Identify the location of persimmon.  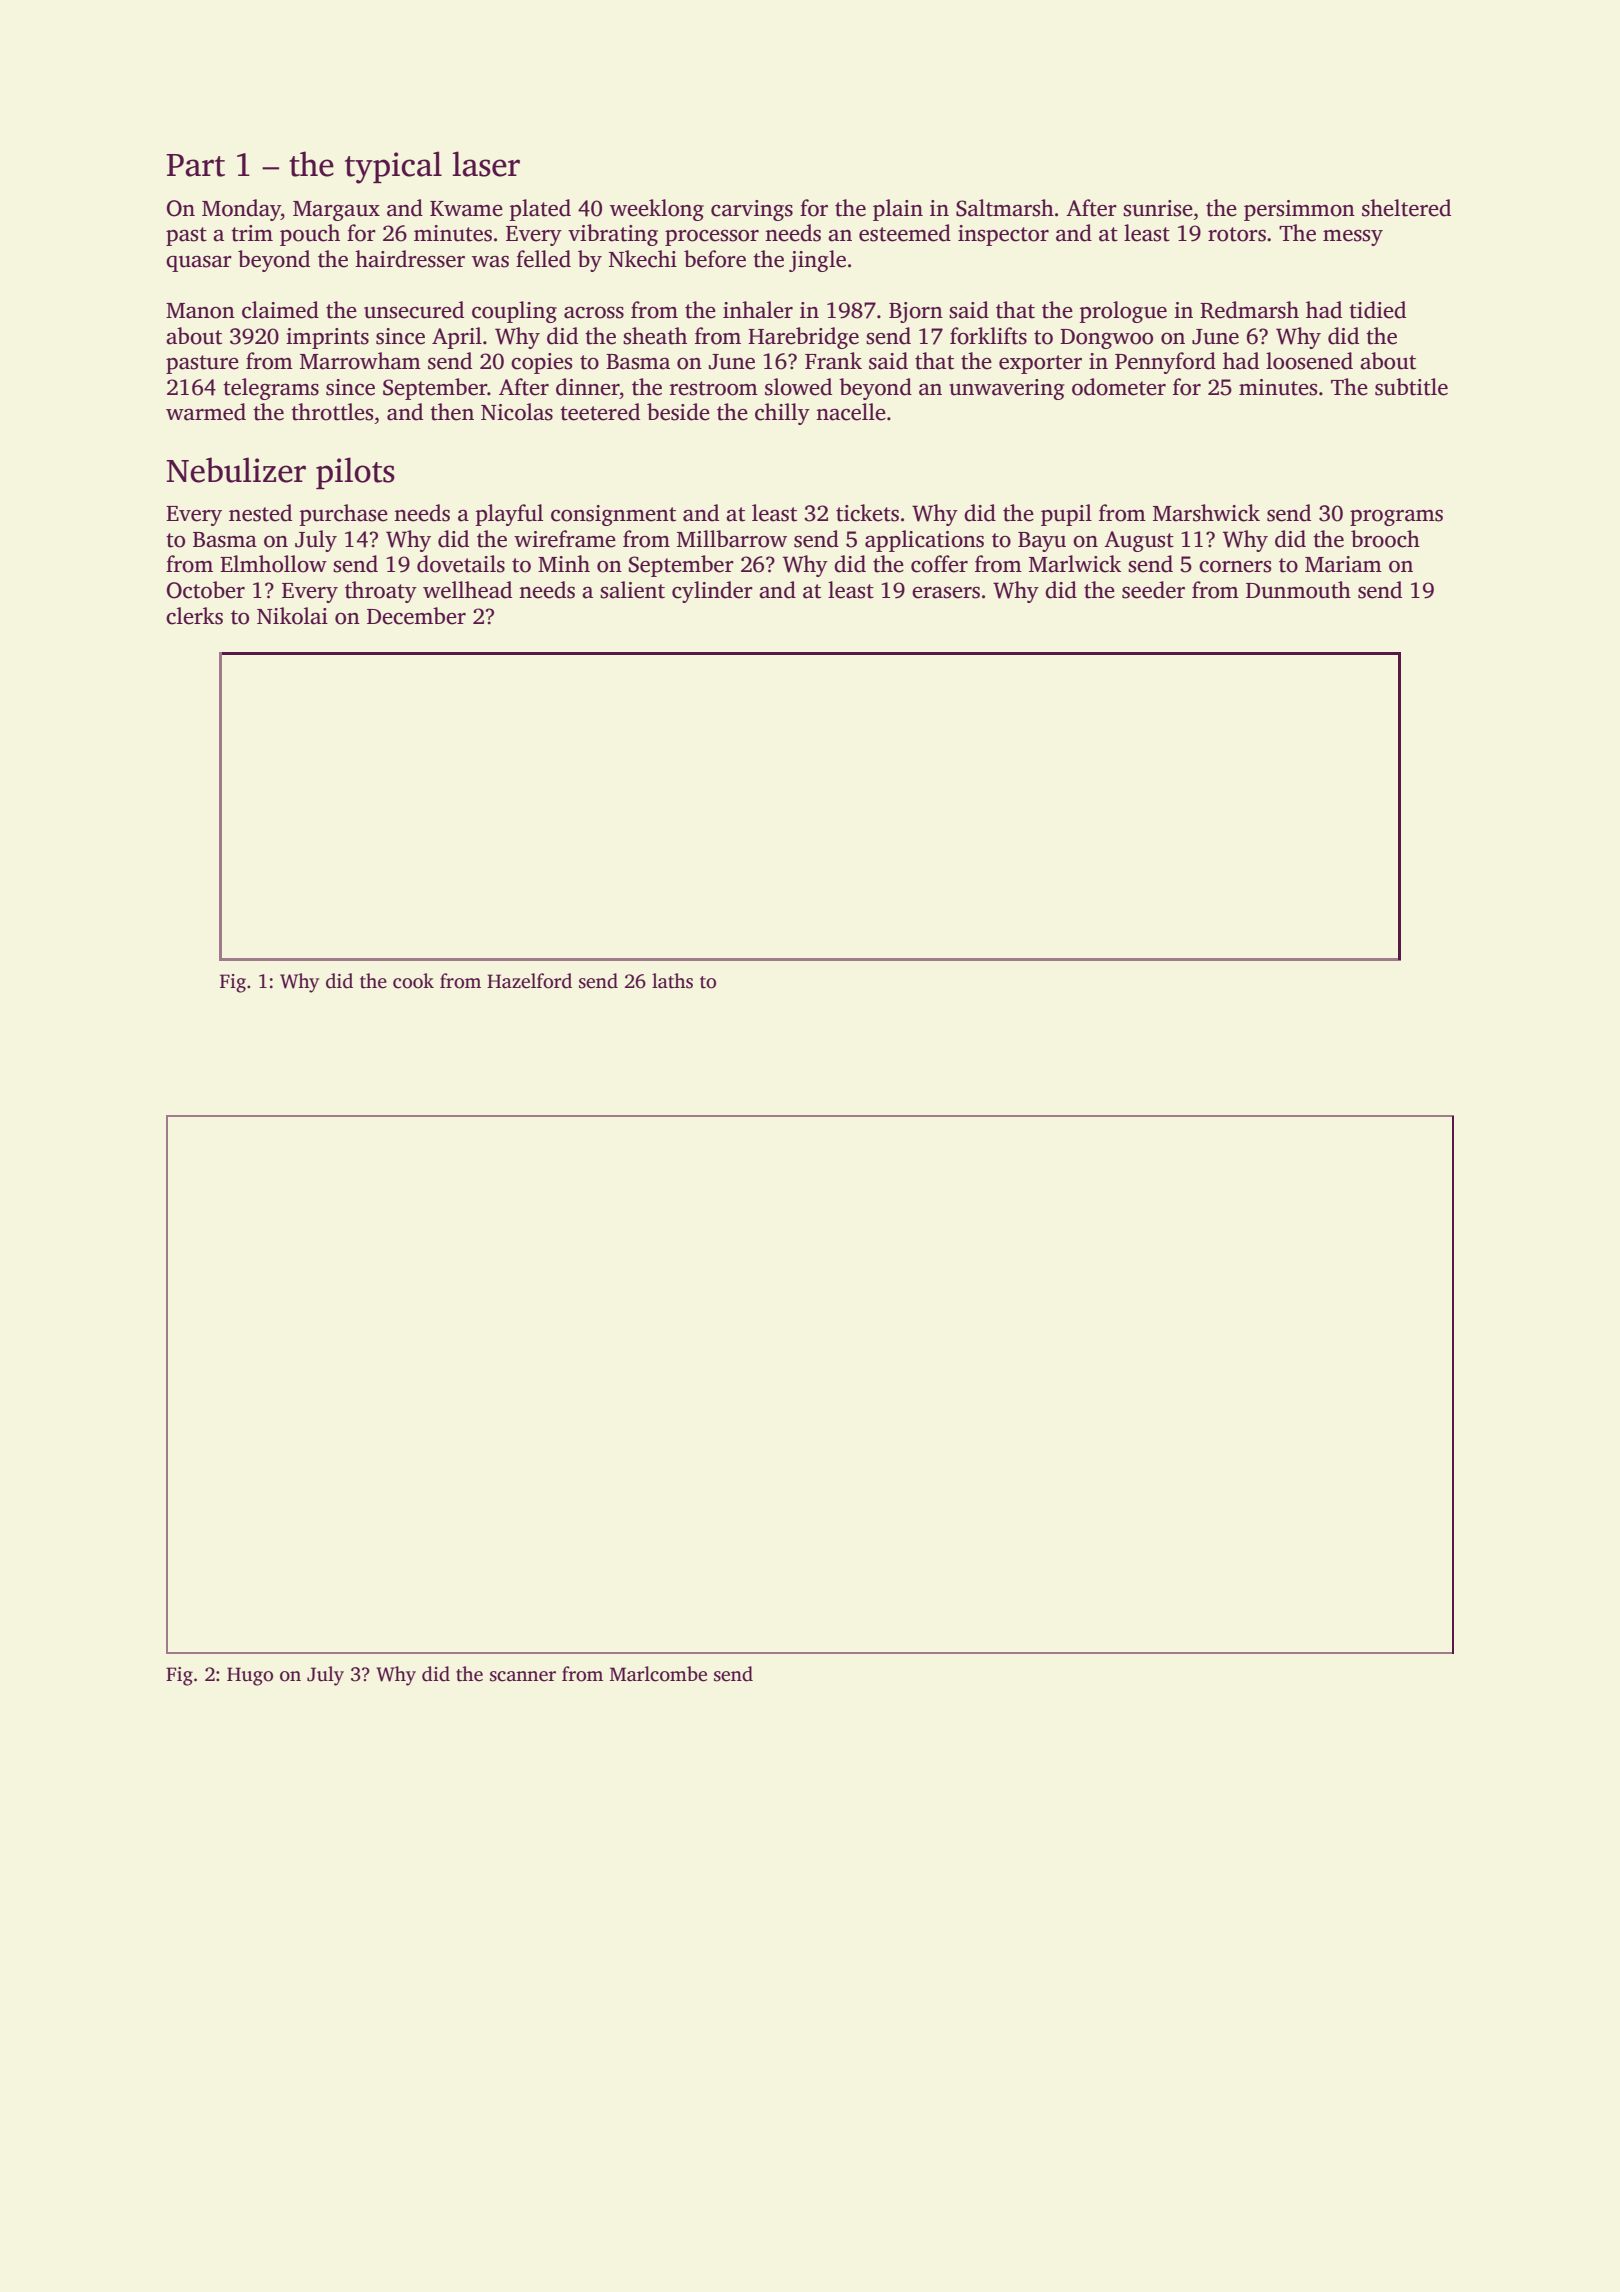
(1299, 210).
